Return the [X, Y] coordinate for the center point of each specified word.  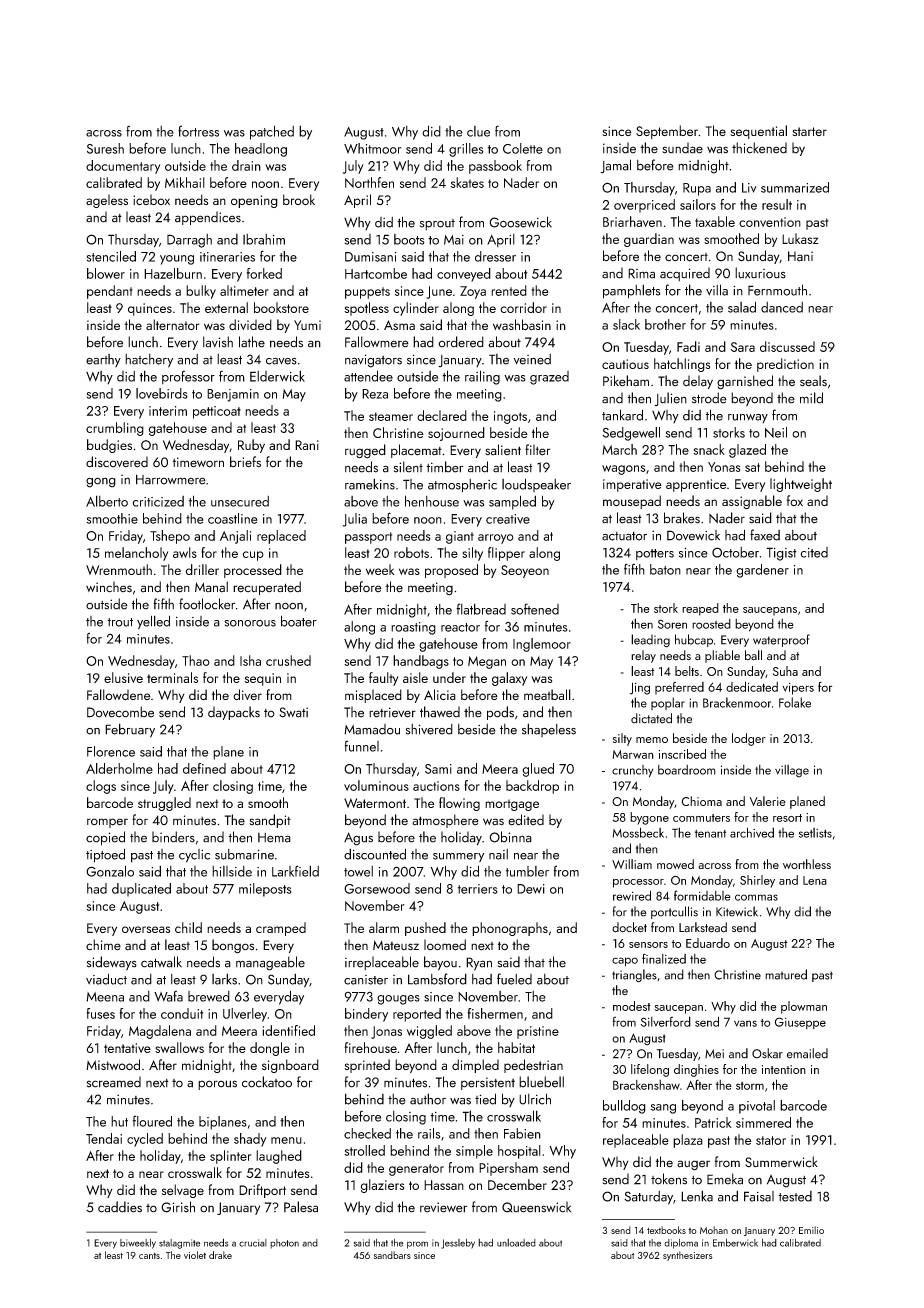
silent [408, 467]
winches [109, 587]
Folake [795, 702]
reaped [700, 609]
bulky [201, 292]
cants [149, 1256]
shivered [429, 729]
